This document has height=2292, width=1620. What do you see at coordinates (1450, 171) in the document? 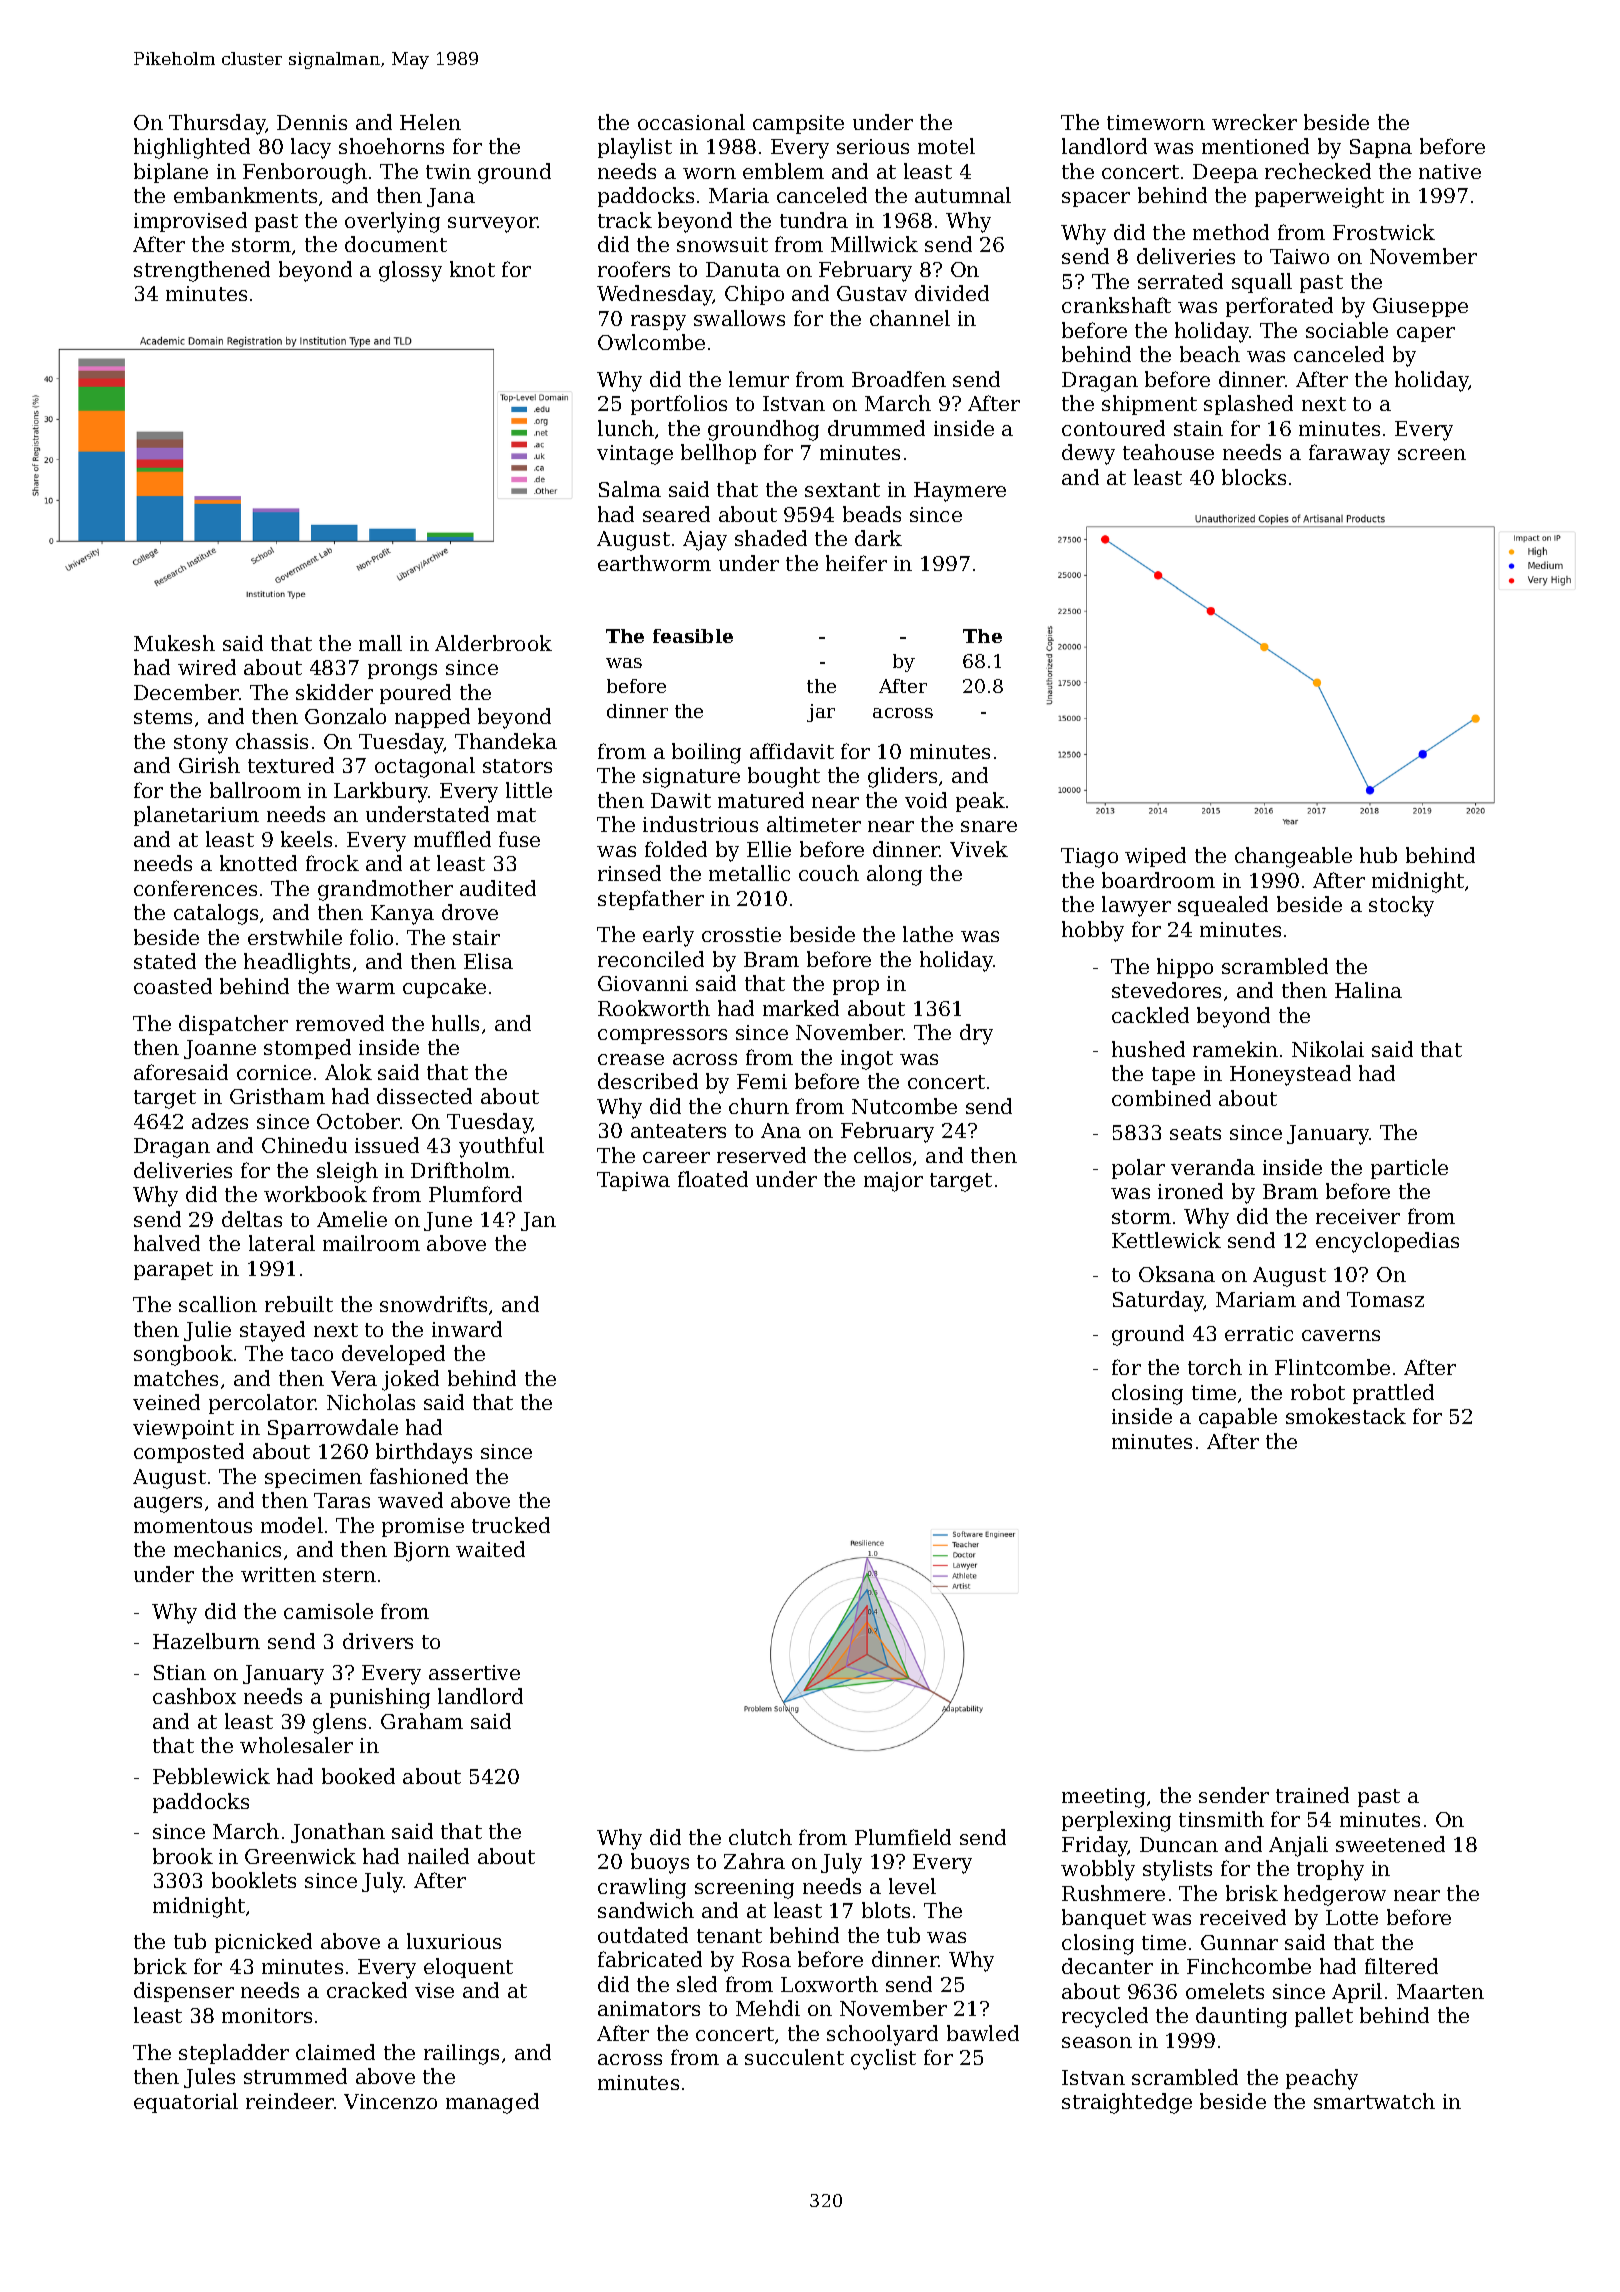
I see `native` at bounding box center [1450, 171].
